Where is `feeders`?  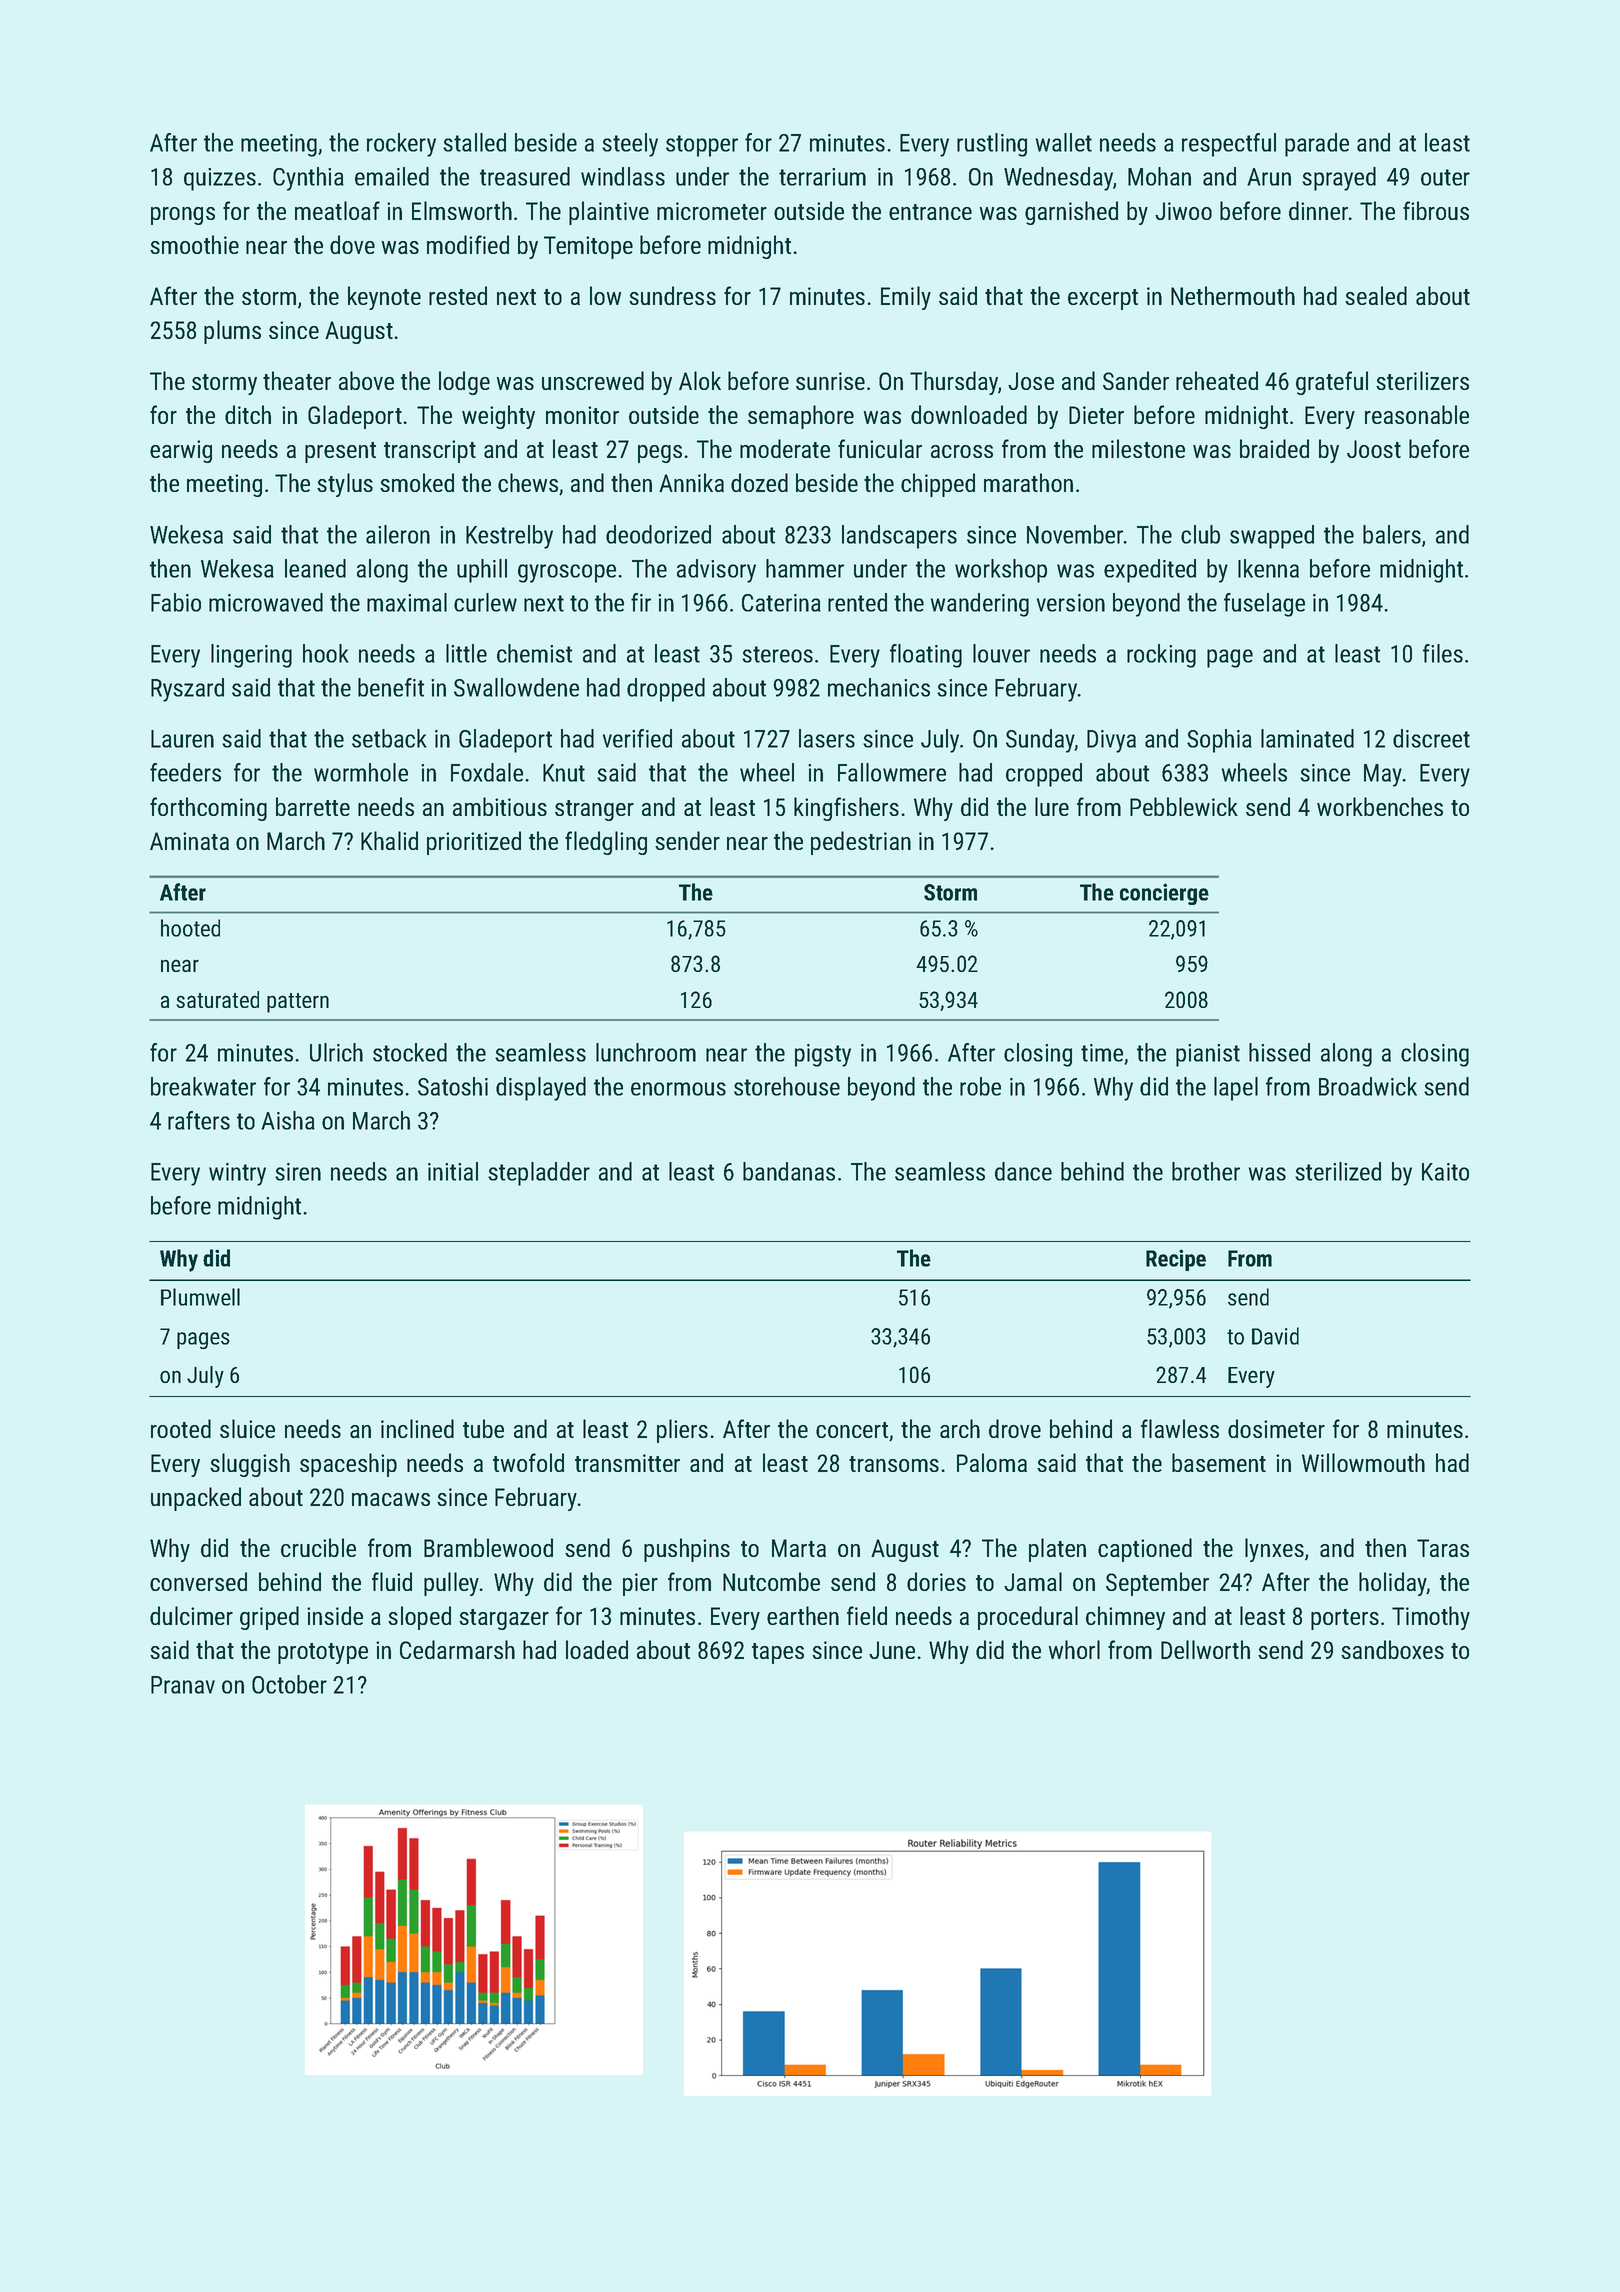 feeders is located at coordinates (185, 772).
